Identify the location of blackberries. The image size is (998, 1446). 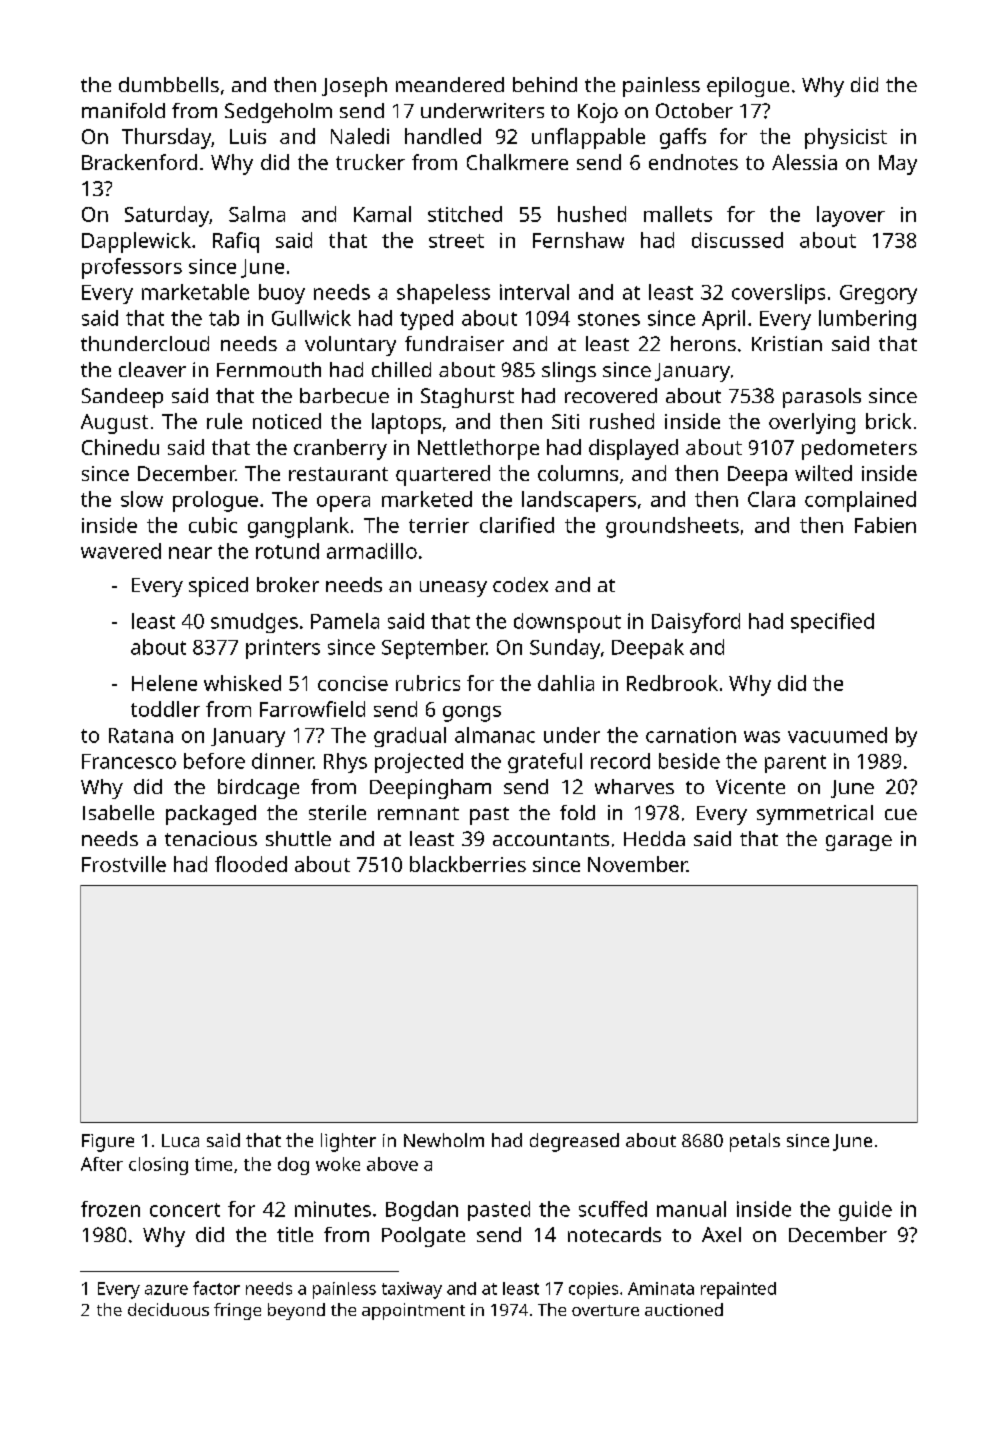
(468, 864).
